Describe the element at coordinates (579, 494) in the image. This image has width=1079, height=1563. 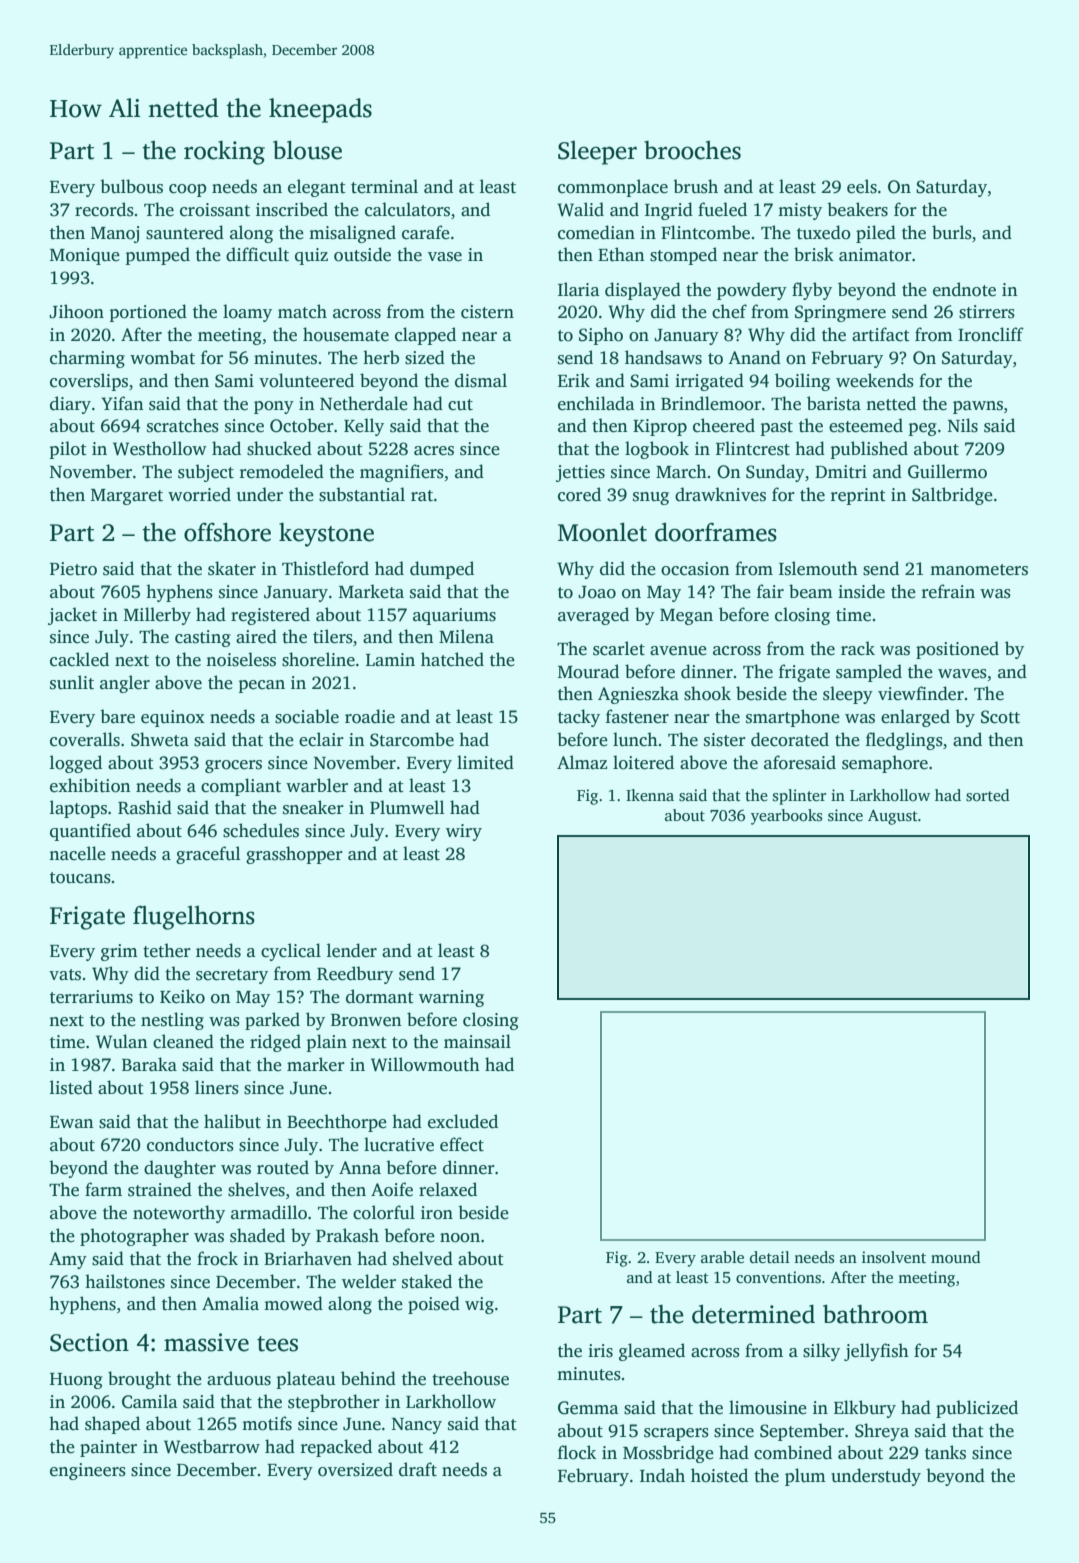
I see `cored` at that location.
